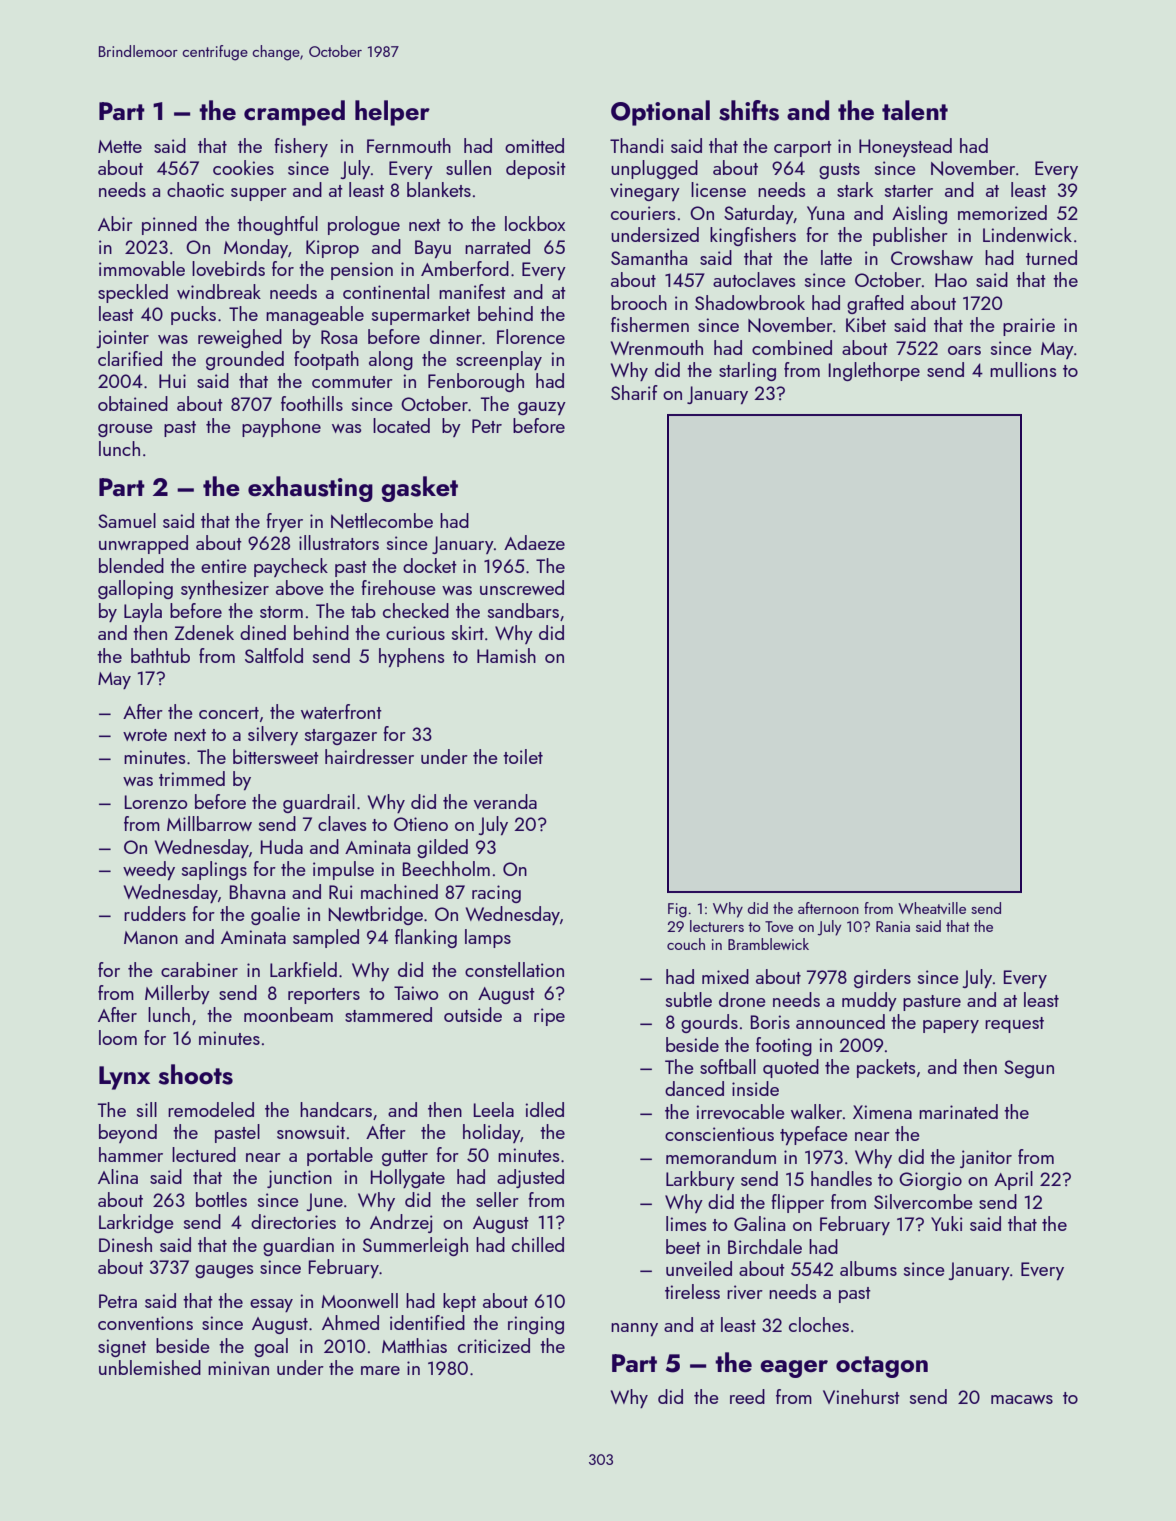 This screenshot has width=1176, height=1521. Describe the element at coordinates (534, 542) in the screenshot. I see `Adaeze` at that location.
